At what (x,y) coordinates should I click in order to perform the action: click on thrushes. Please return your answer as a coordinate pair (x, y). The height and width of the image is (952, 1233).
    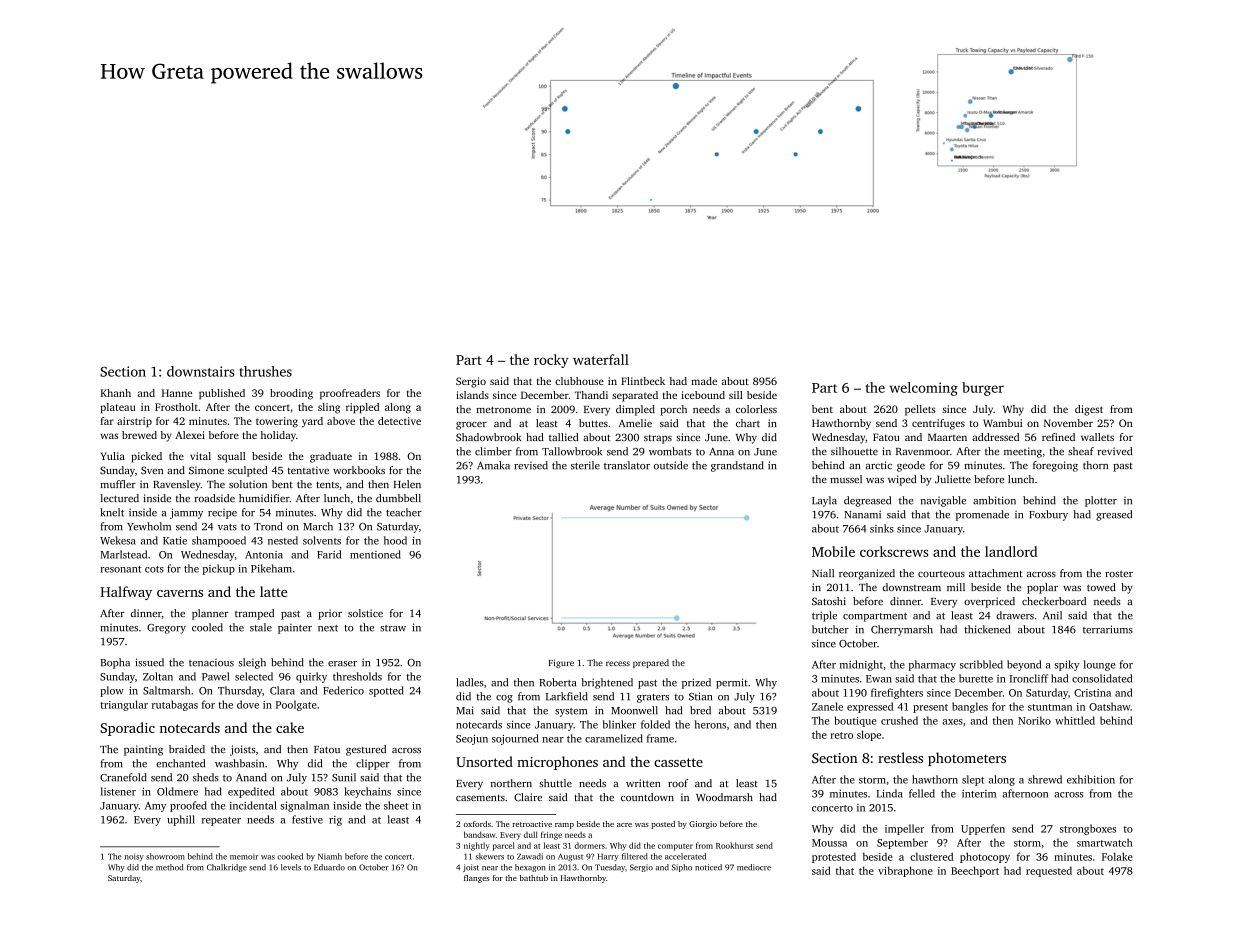
    Looking at the image, I should click on (265, 371).
